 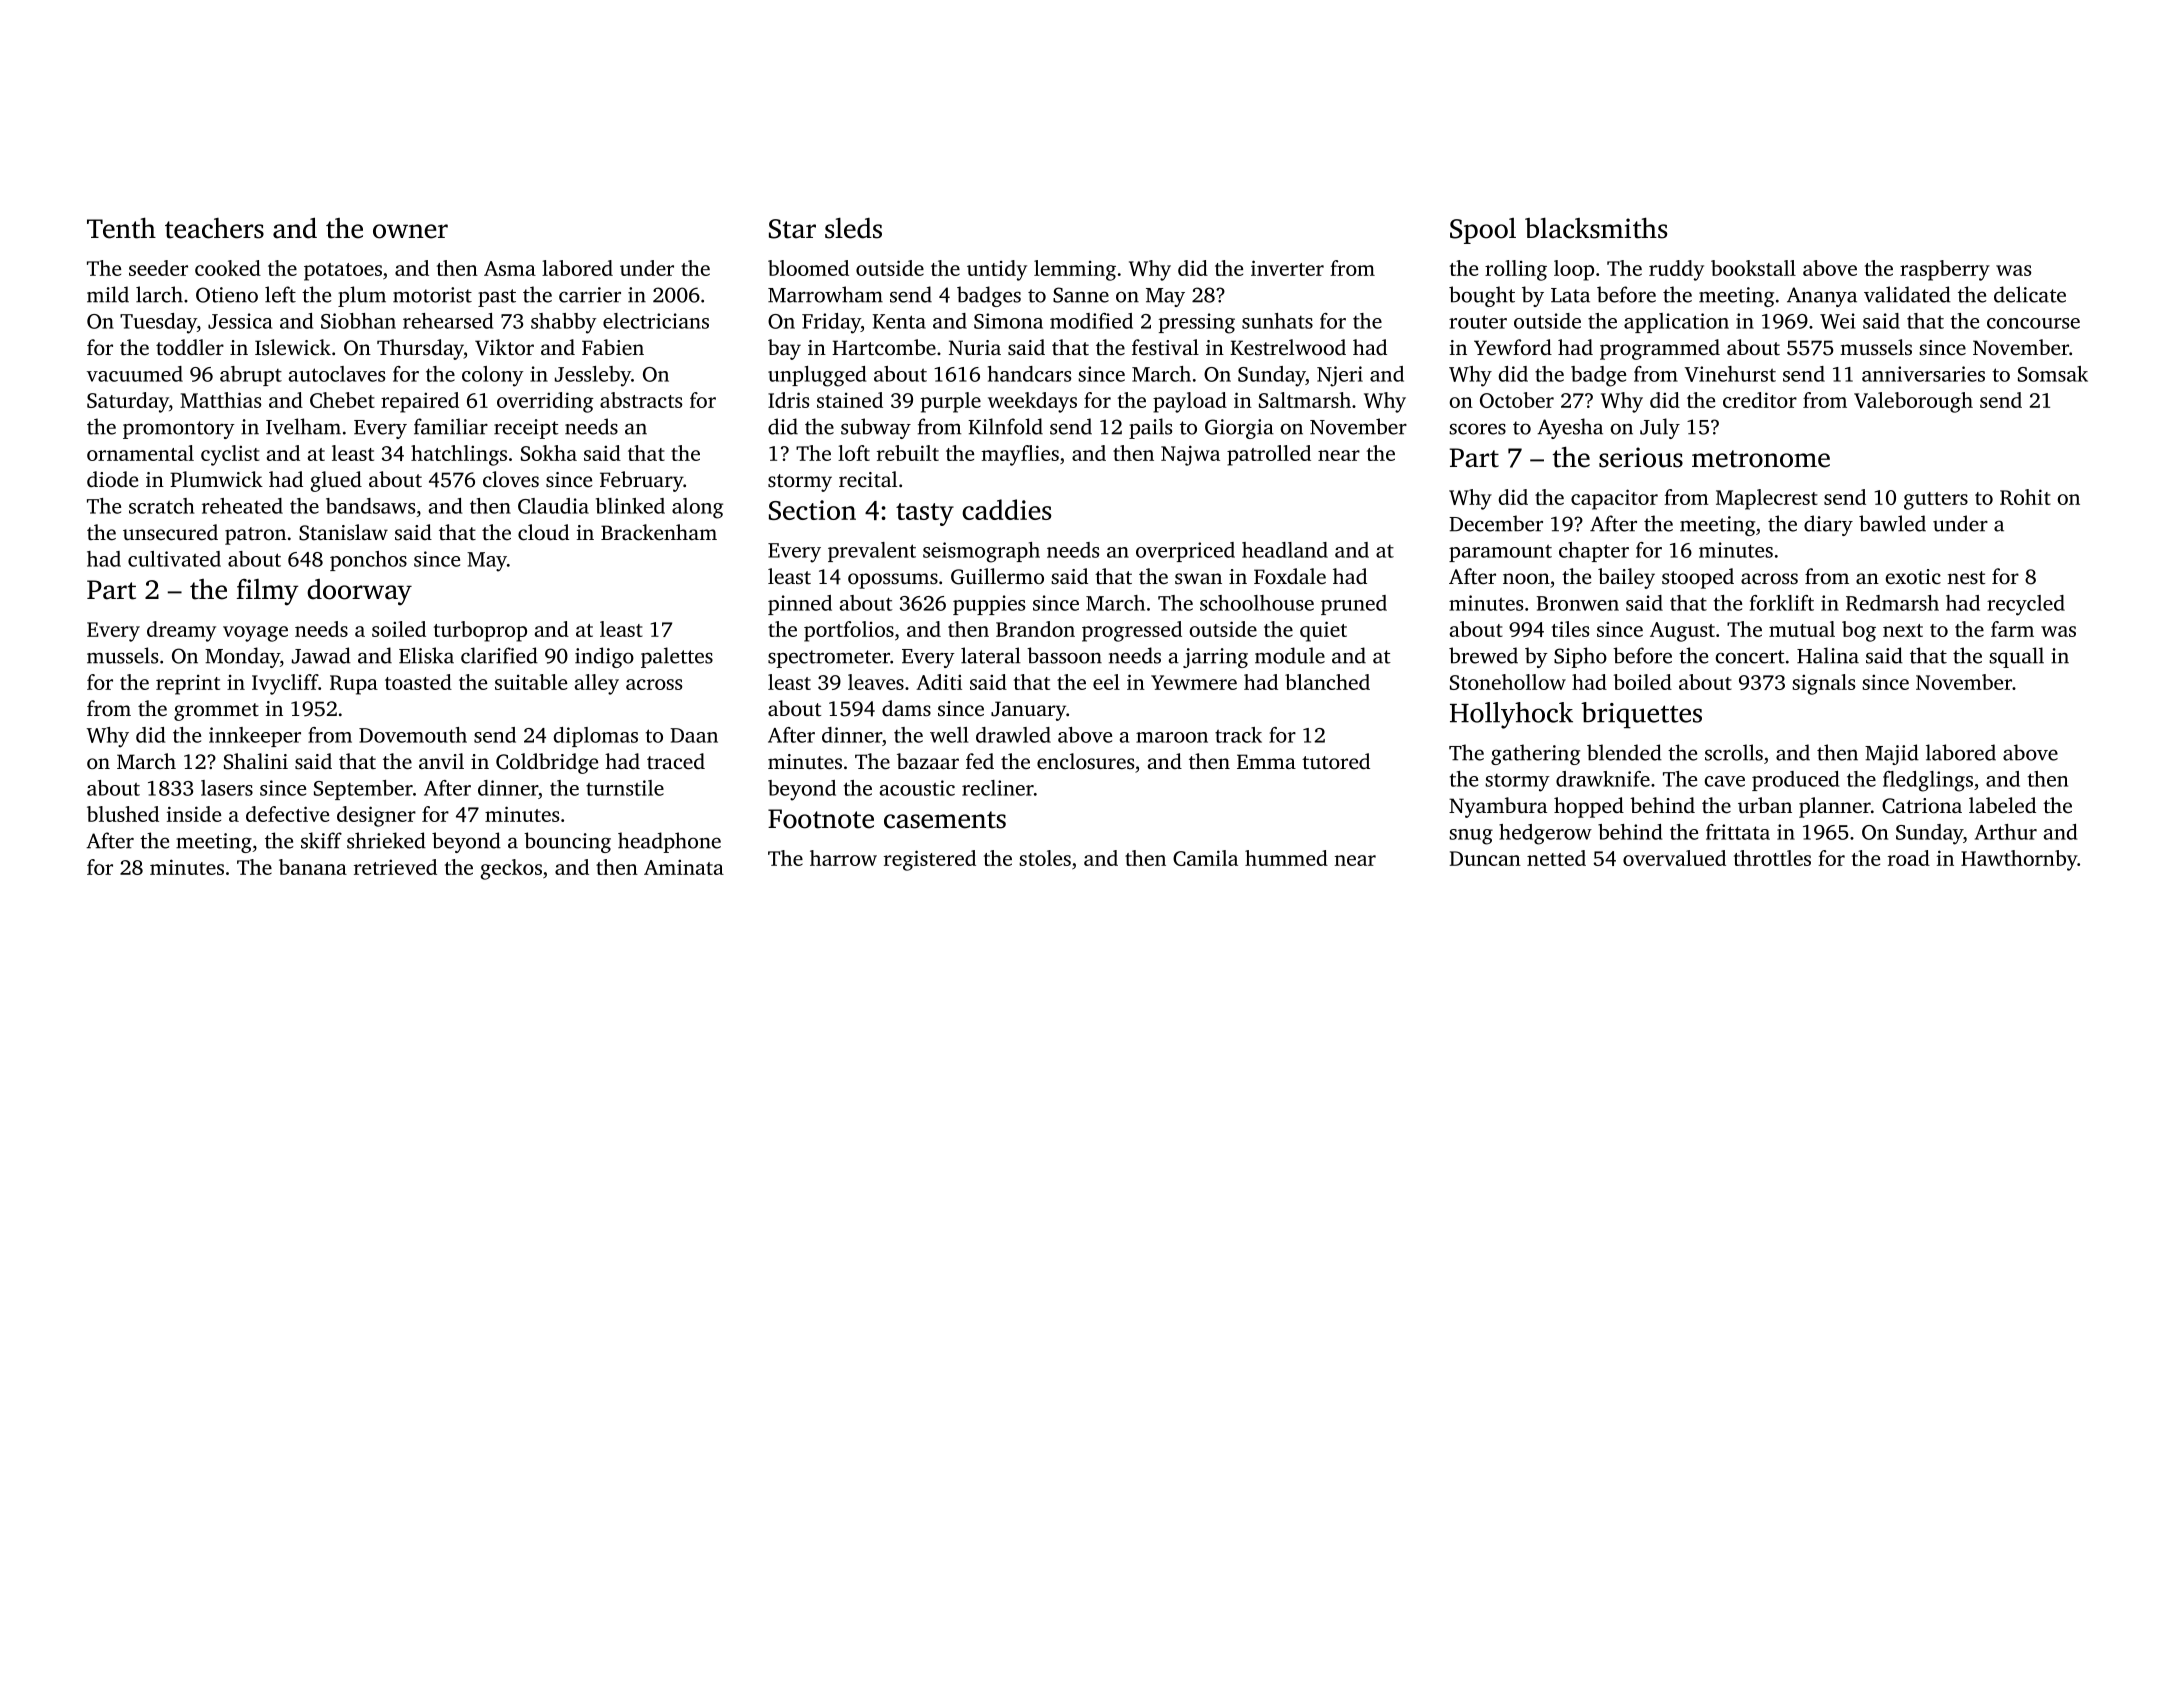 I want to click on inverter, so click(x=1287, y=268).
